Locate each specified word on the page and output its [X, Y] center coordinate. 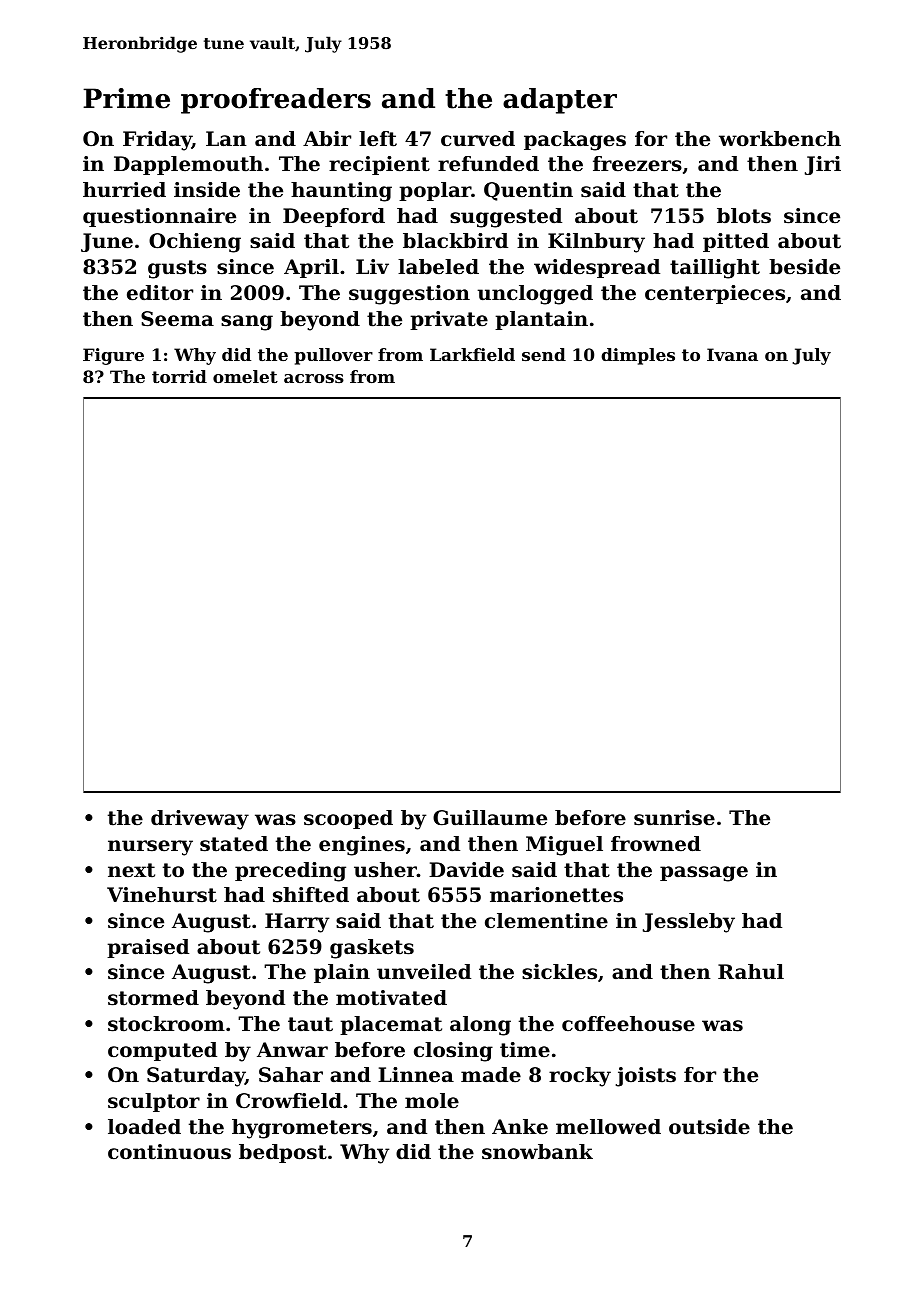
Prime [126, 98]
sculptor [154, 1102]
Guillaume [490, 818]
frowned [656, 844]
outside [709, 1127]
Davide [466, 870]
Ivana [732, 354]
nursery [150, 848]
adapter [560, 101]
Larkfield [472, 354]
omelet [245, 376]
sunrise [674, 818]
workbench [780, 139]
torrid [179, 376]
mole [432, 1101]
